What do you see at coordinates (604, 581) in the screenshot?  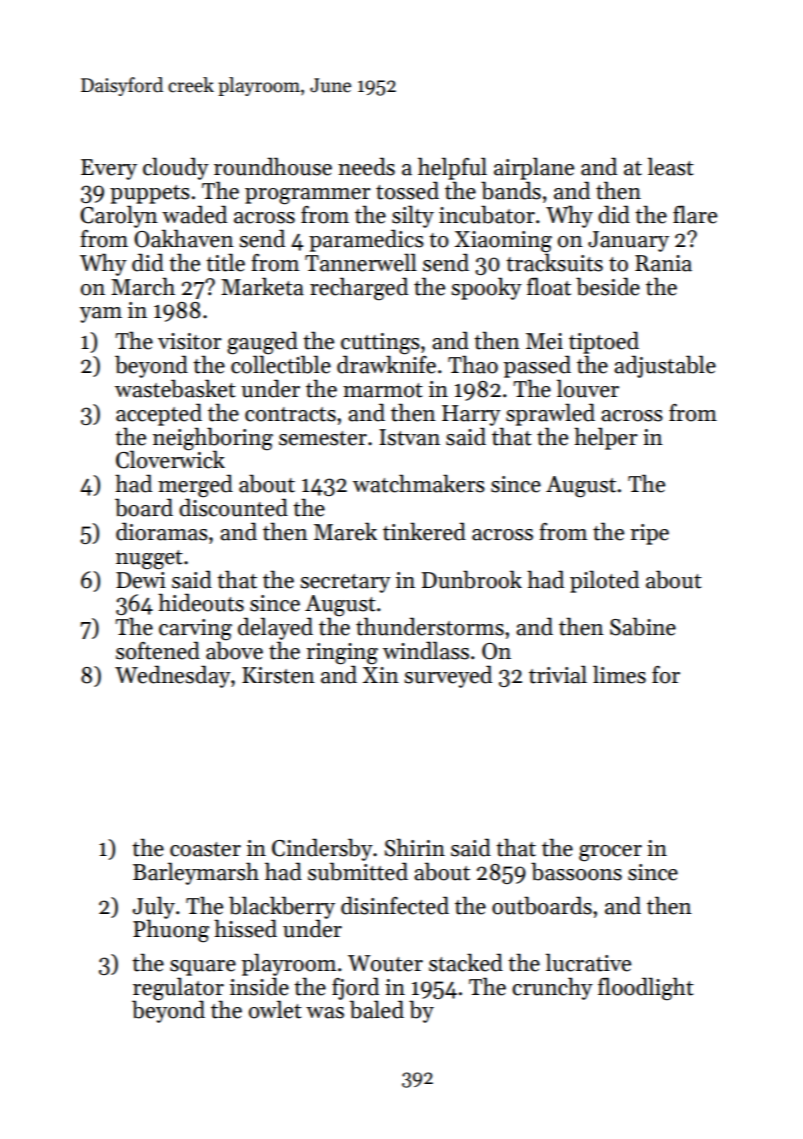 I see `piloted` at bounding box center [604, 581].
